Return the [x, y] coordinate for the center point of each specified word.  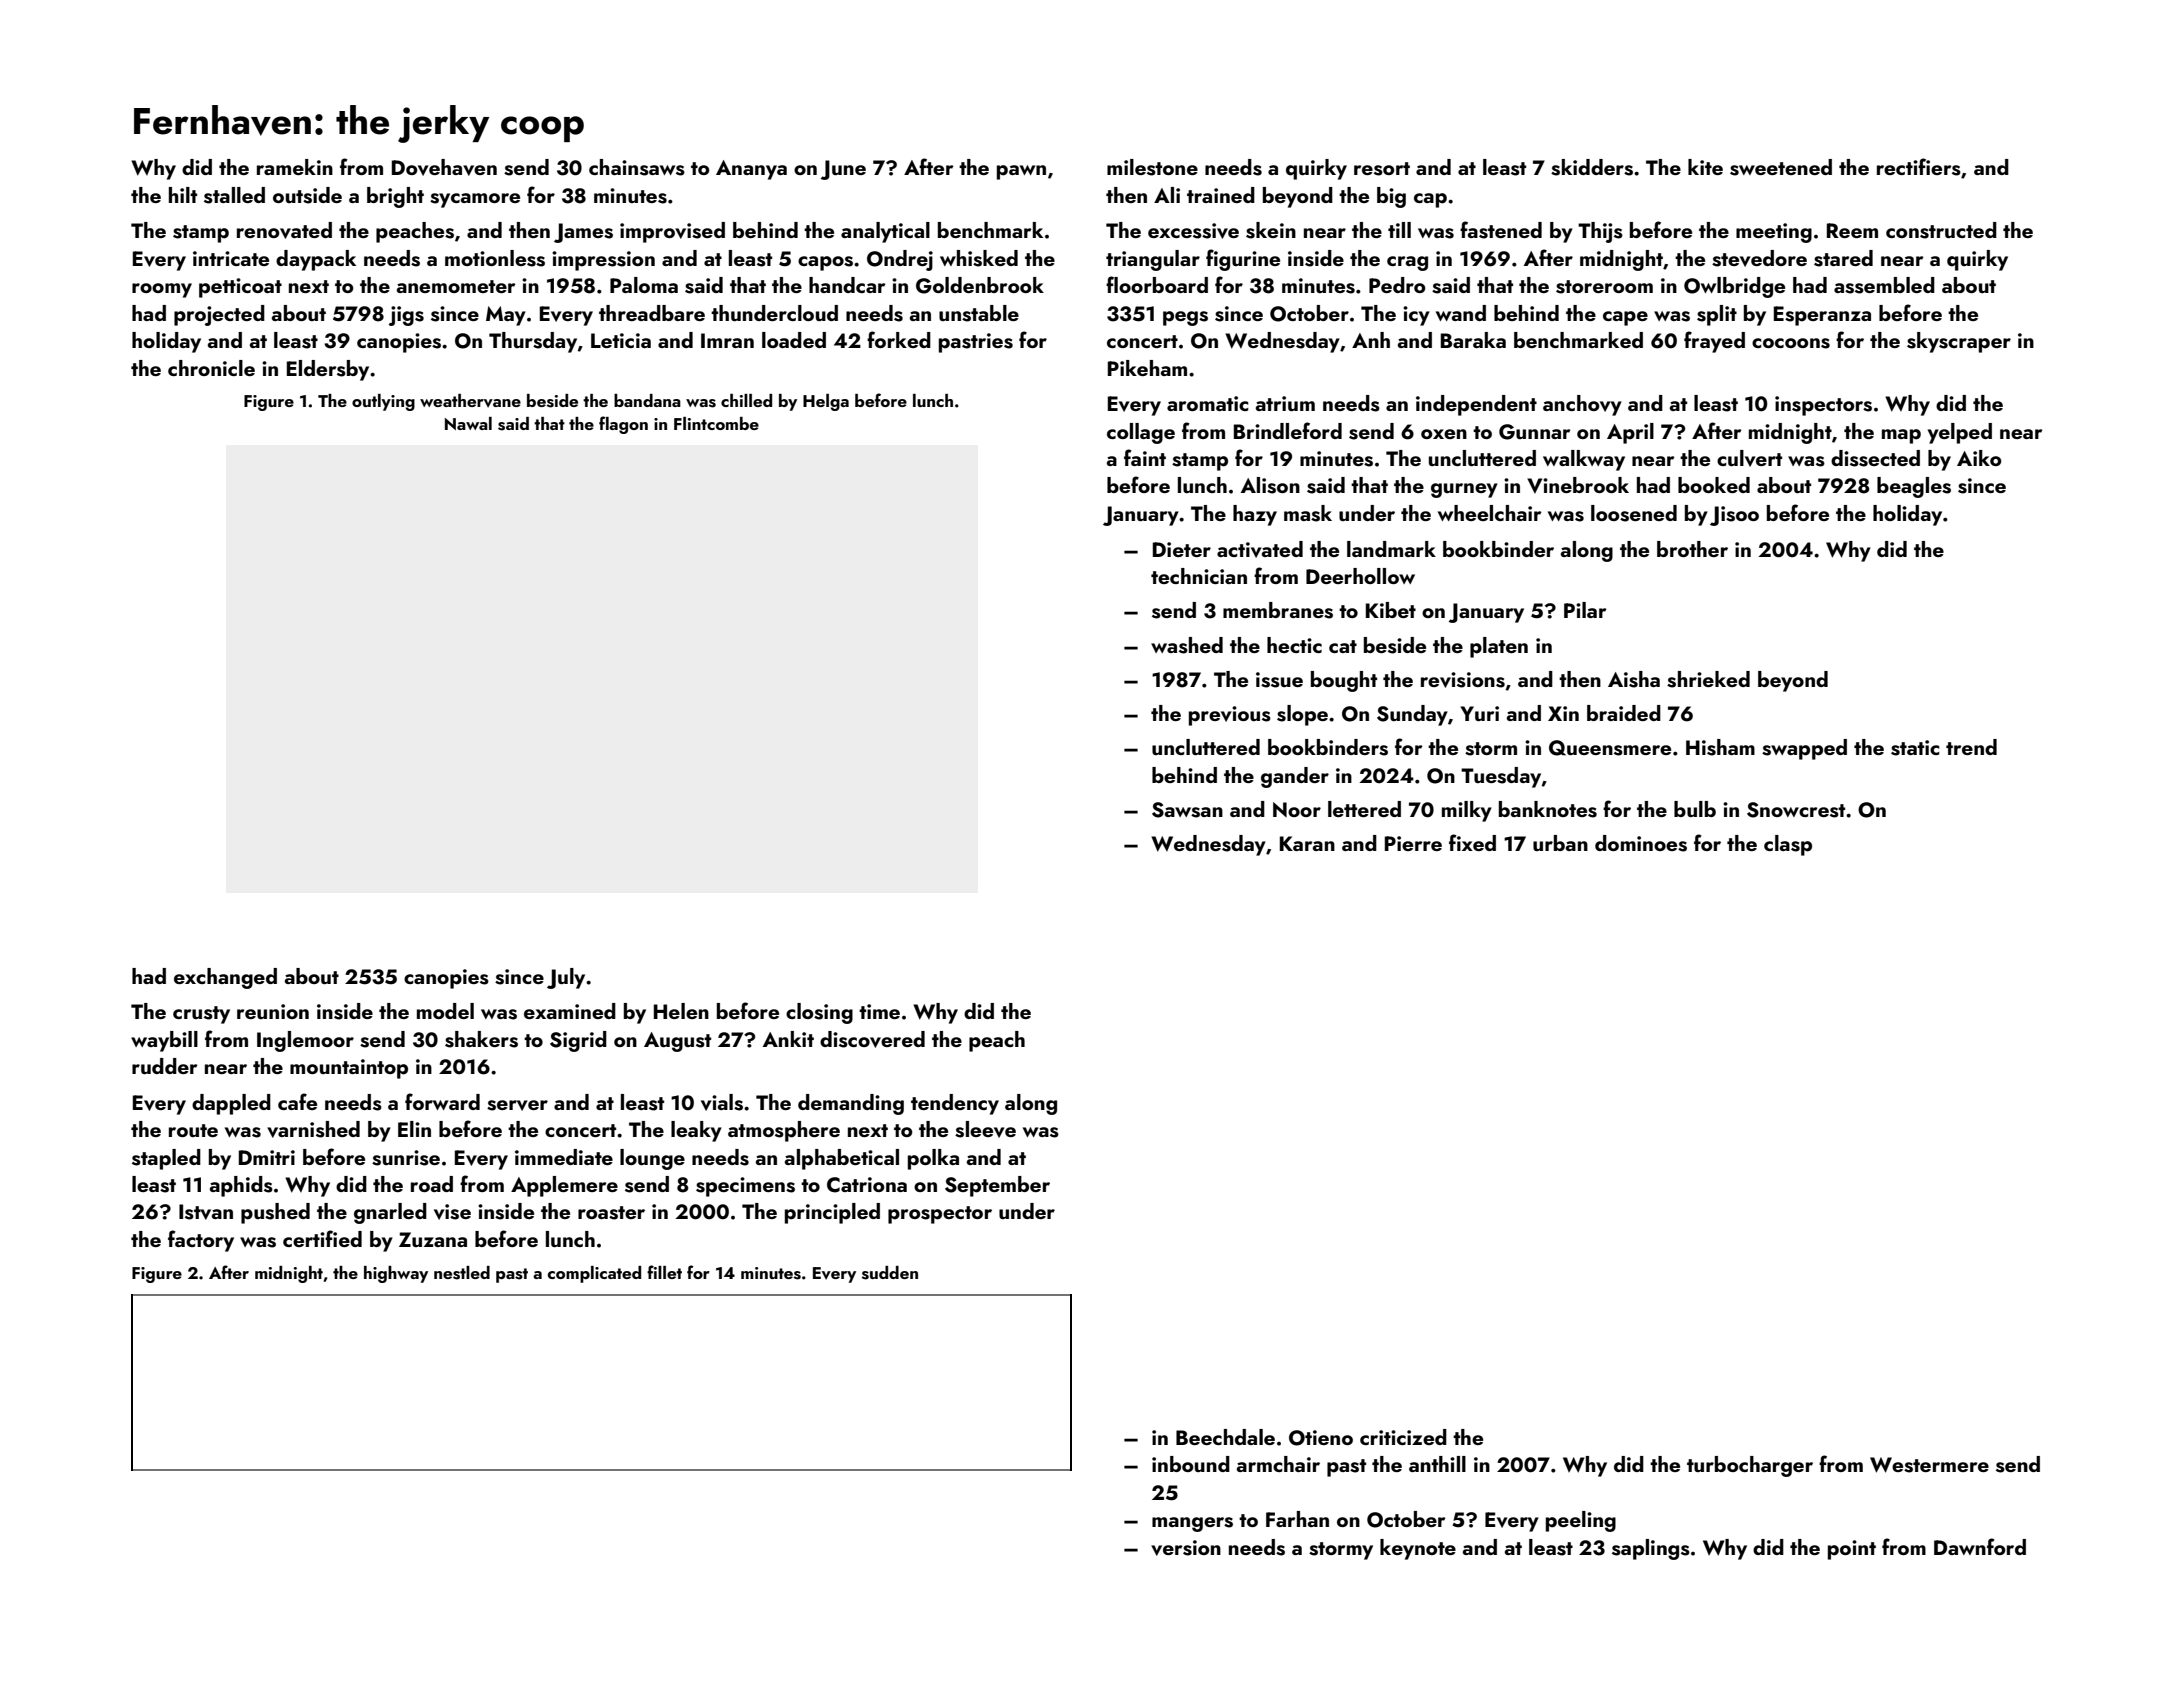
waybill [164, 1041]
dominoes [1641, 843]
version [1186, 1548]
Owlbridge [1734, 287]
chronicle [211, 368]
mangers [1192, 1524]
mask [1308, 513]
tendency [955, 1104]
